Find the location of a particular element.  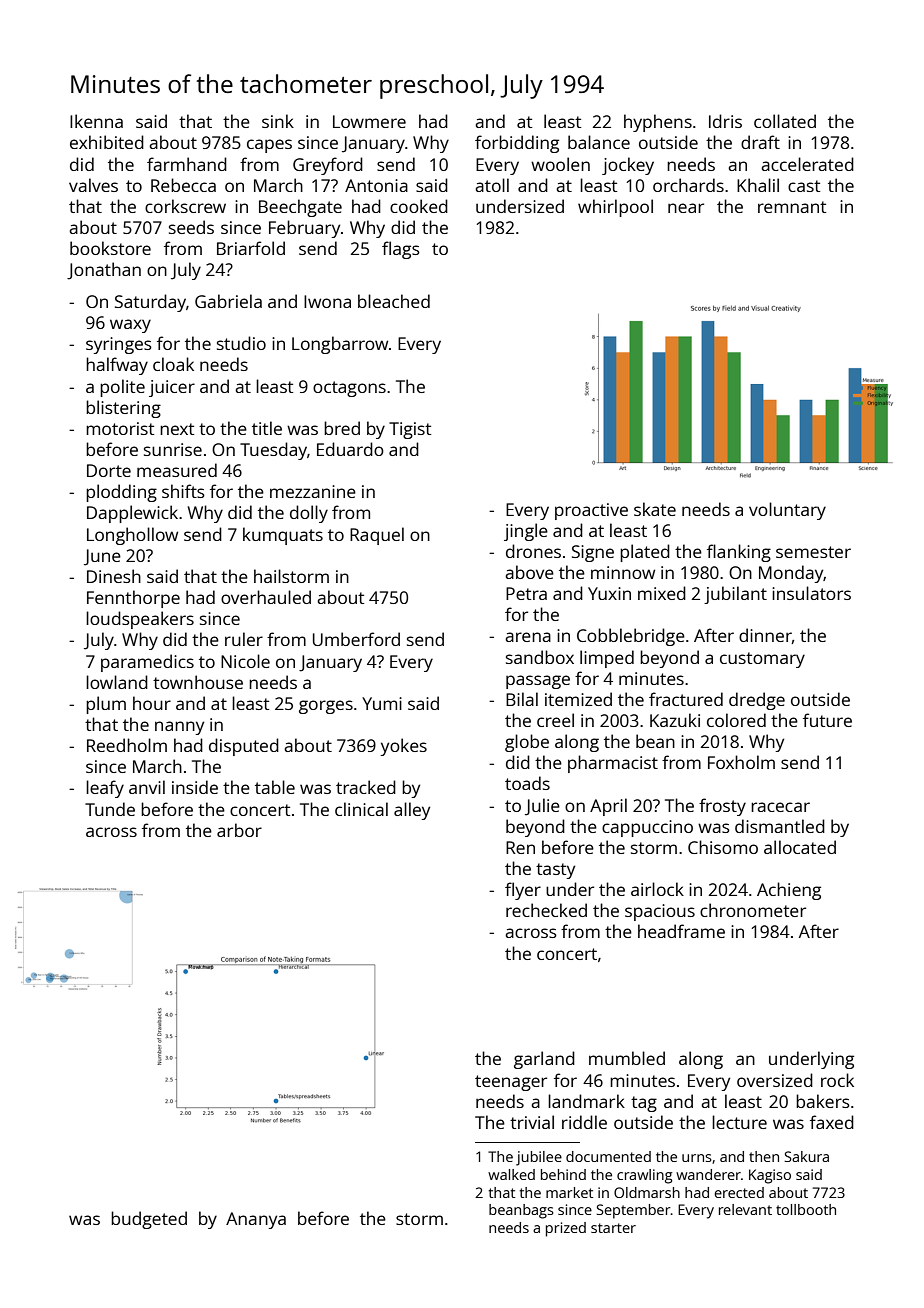

cloak is located at coordinates (173, 364).
